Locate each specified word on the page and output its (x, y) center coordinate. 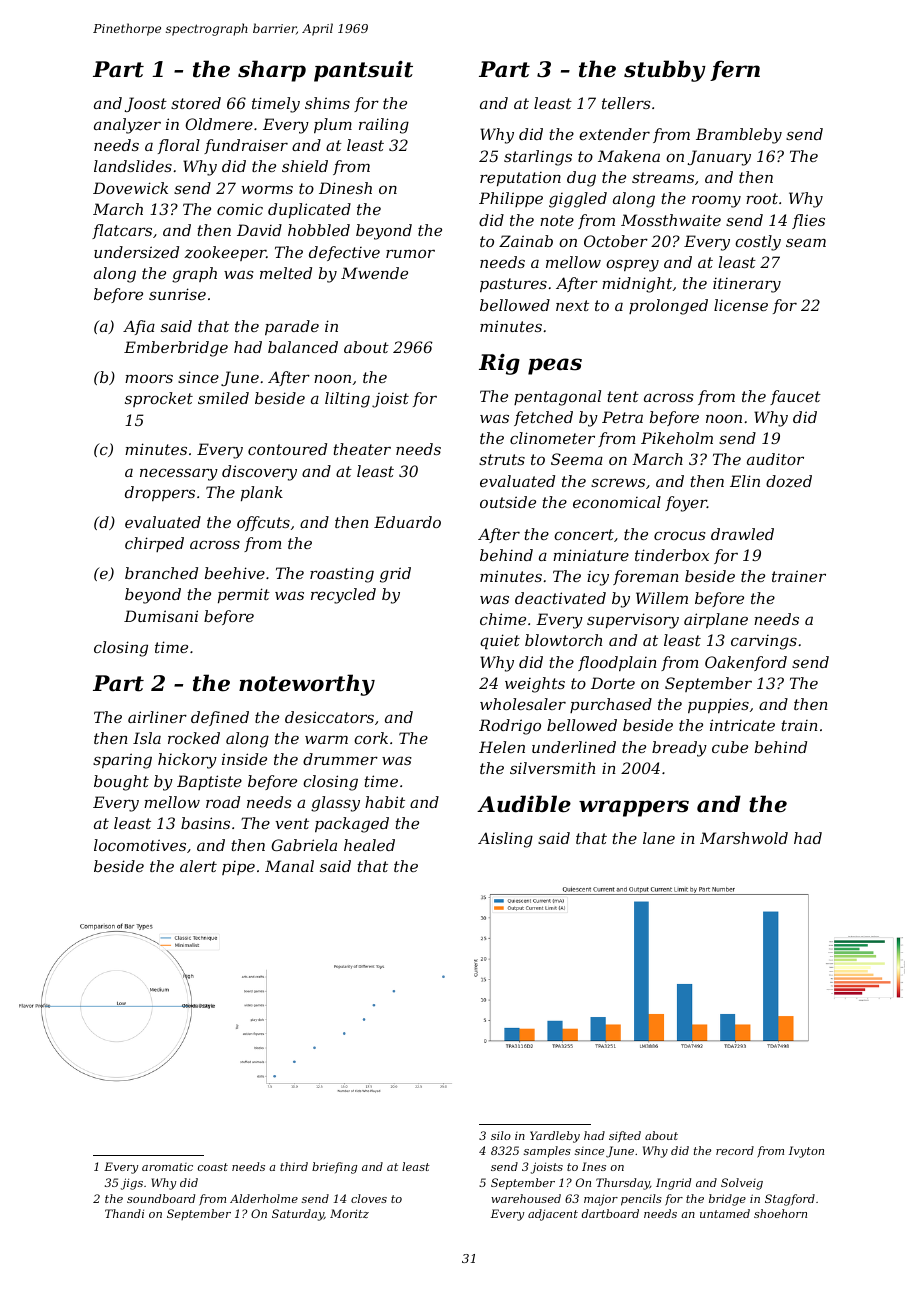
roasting (342, 575)
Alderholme (264, 1198)
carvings (764, 642)
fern (735, 71)
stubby (665, 71)
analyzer (127, 126)
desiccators (329, 717)
